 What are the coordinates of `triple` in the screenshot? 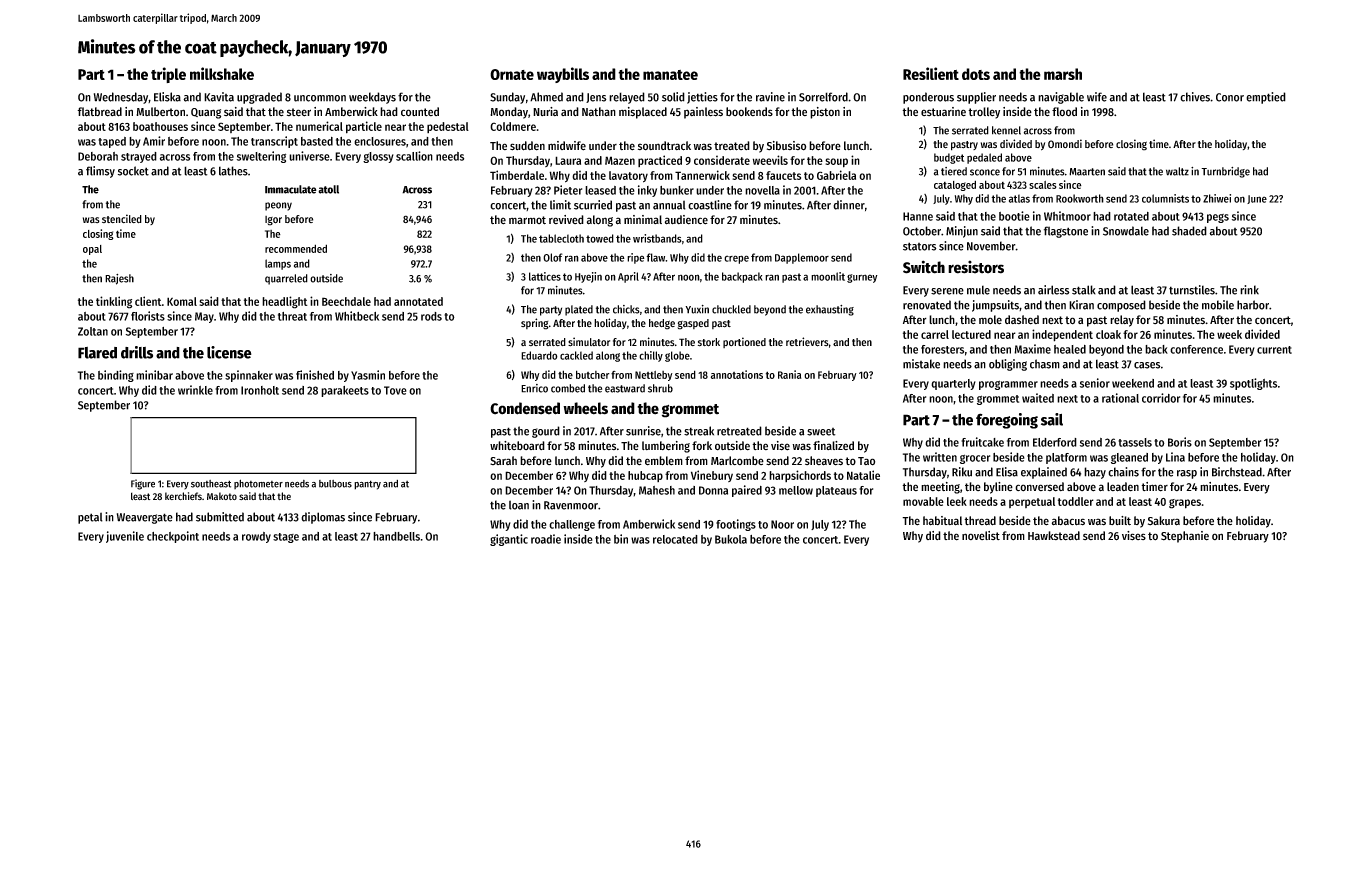 It's located at (168, 75).
